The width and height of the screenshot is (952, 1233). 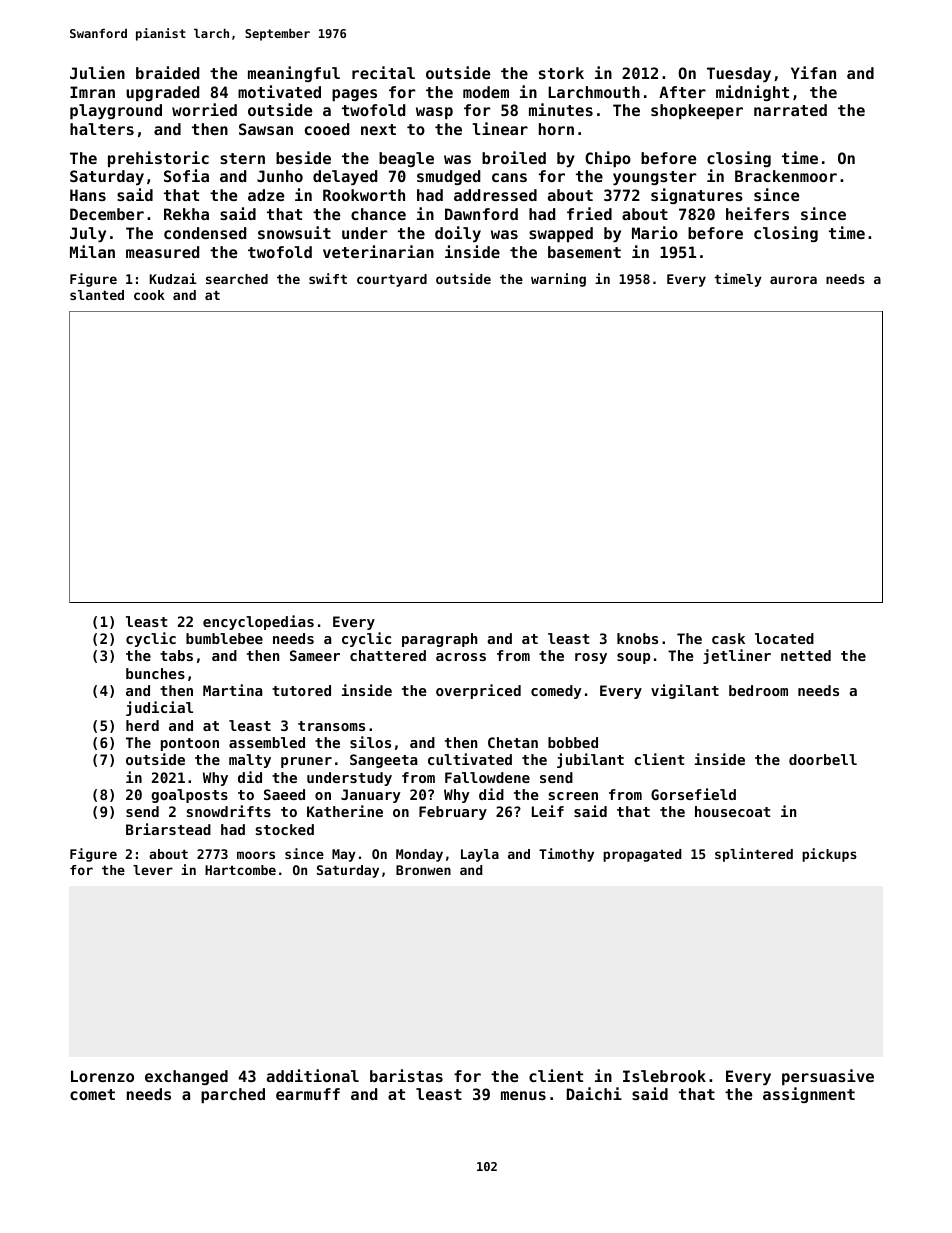 I want to click on encyclopedias, so click(x=258, y=622).
